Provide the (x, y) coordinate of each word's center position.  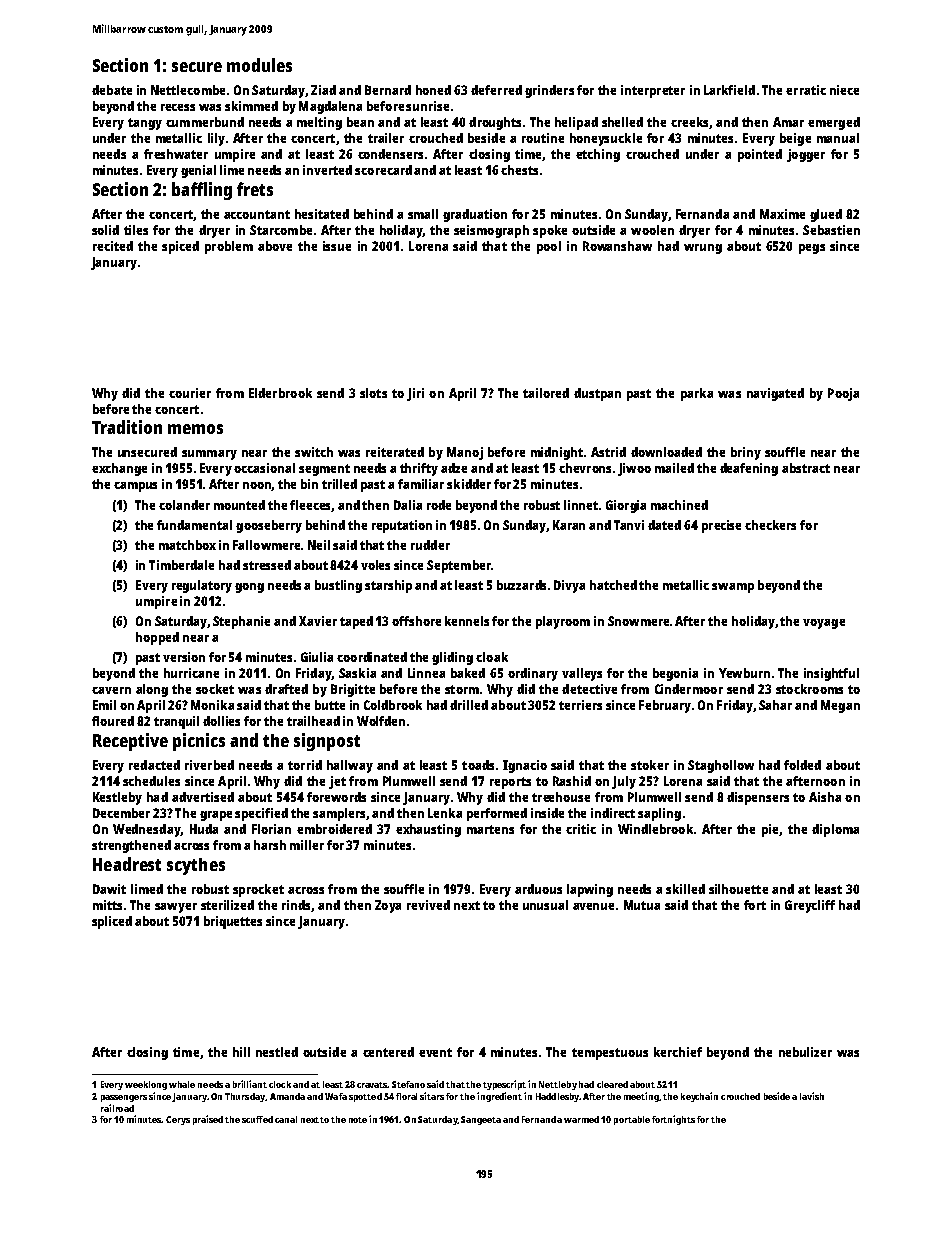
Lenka (445, 813)
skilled (685, 889)
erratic (806, 90)
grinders (549, 91)
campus (135, 487)
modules (259, 65)
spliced (112, 922)
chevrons (585, 468)
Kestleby (117, 798)
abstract (806, 468)
